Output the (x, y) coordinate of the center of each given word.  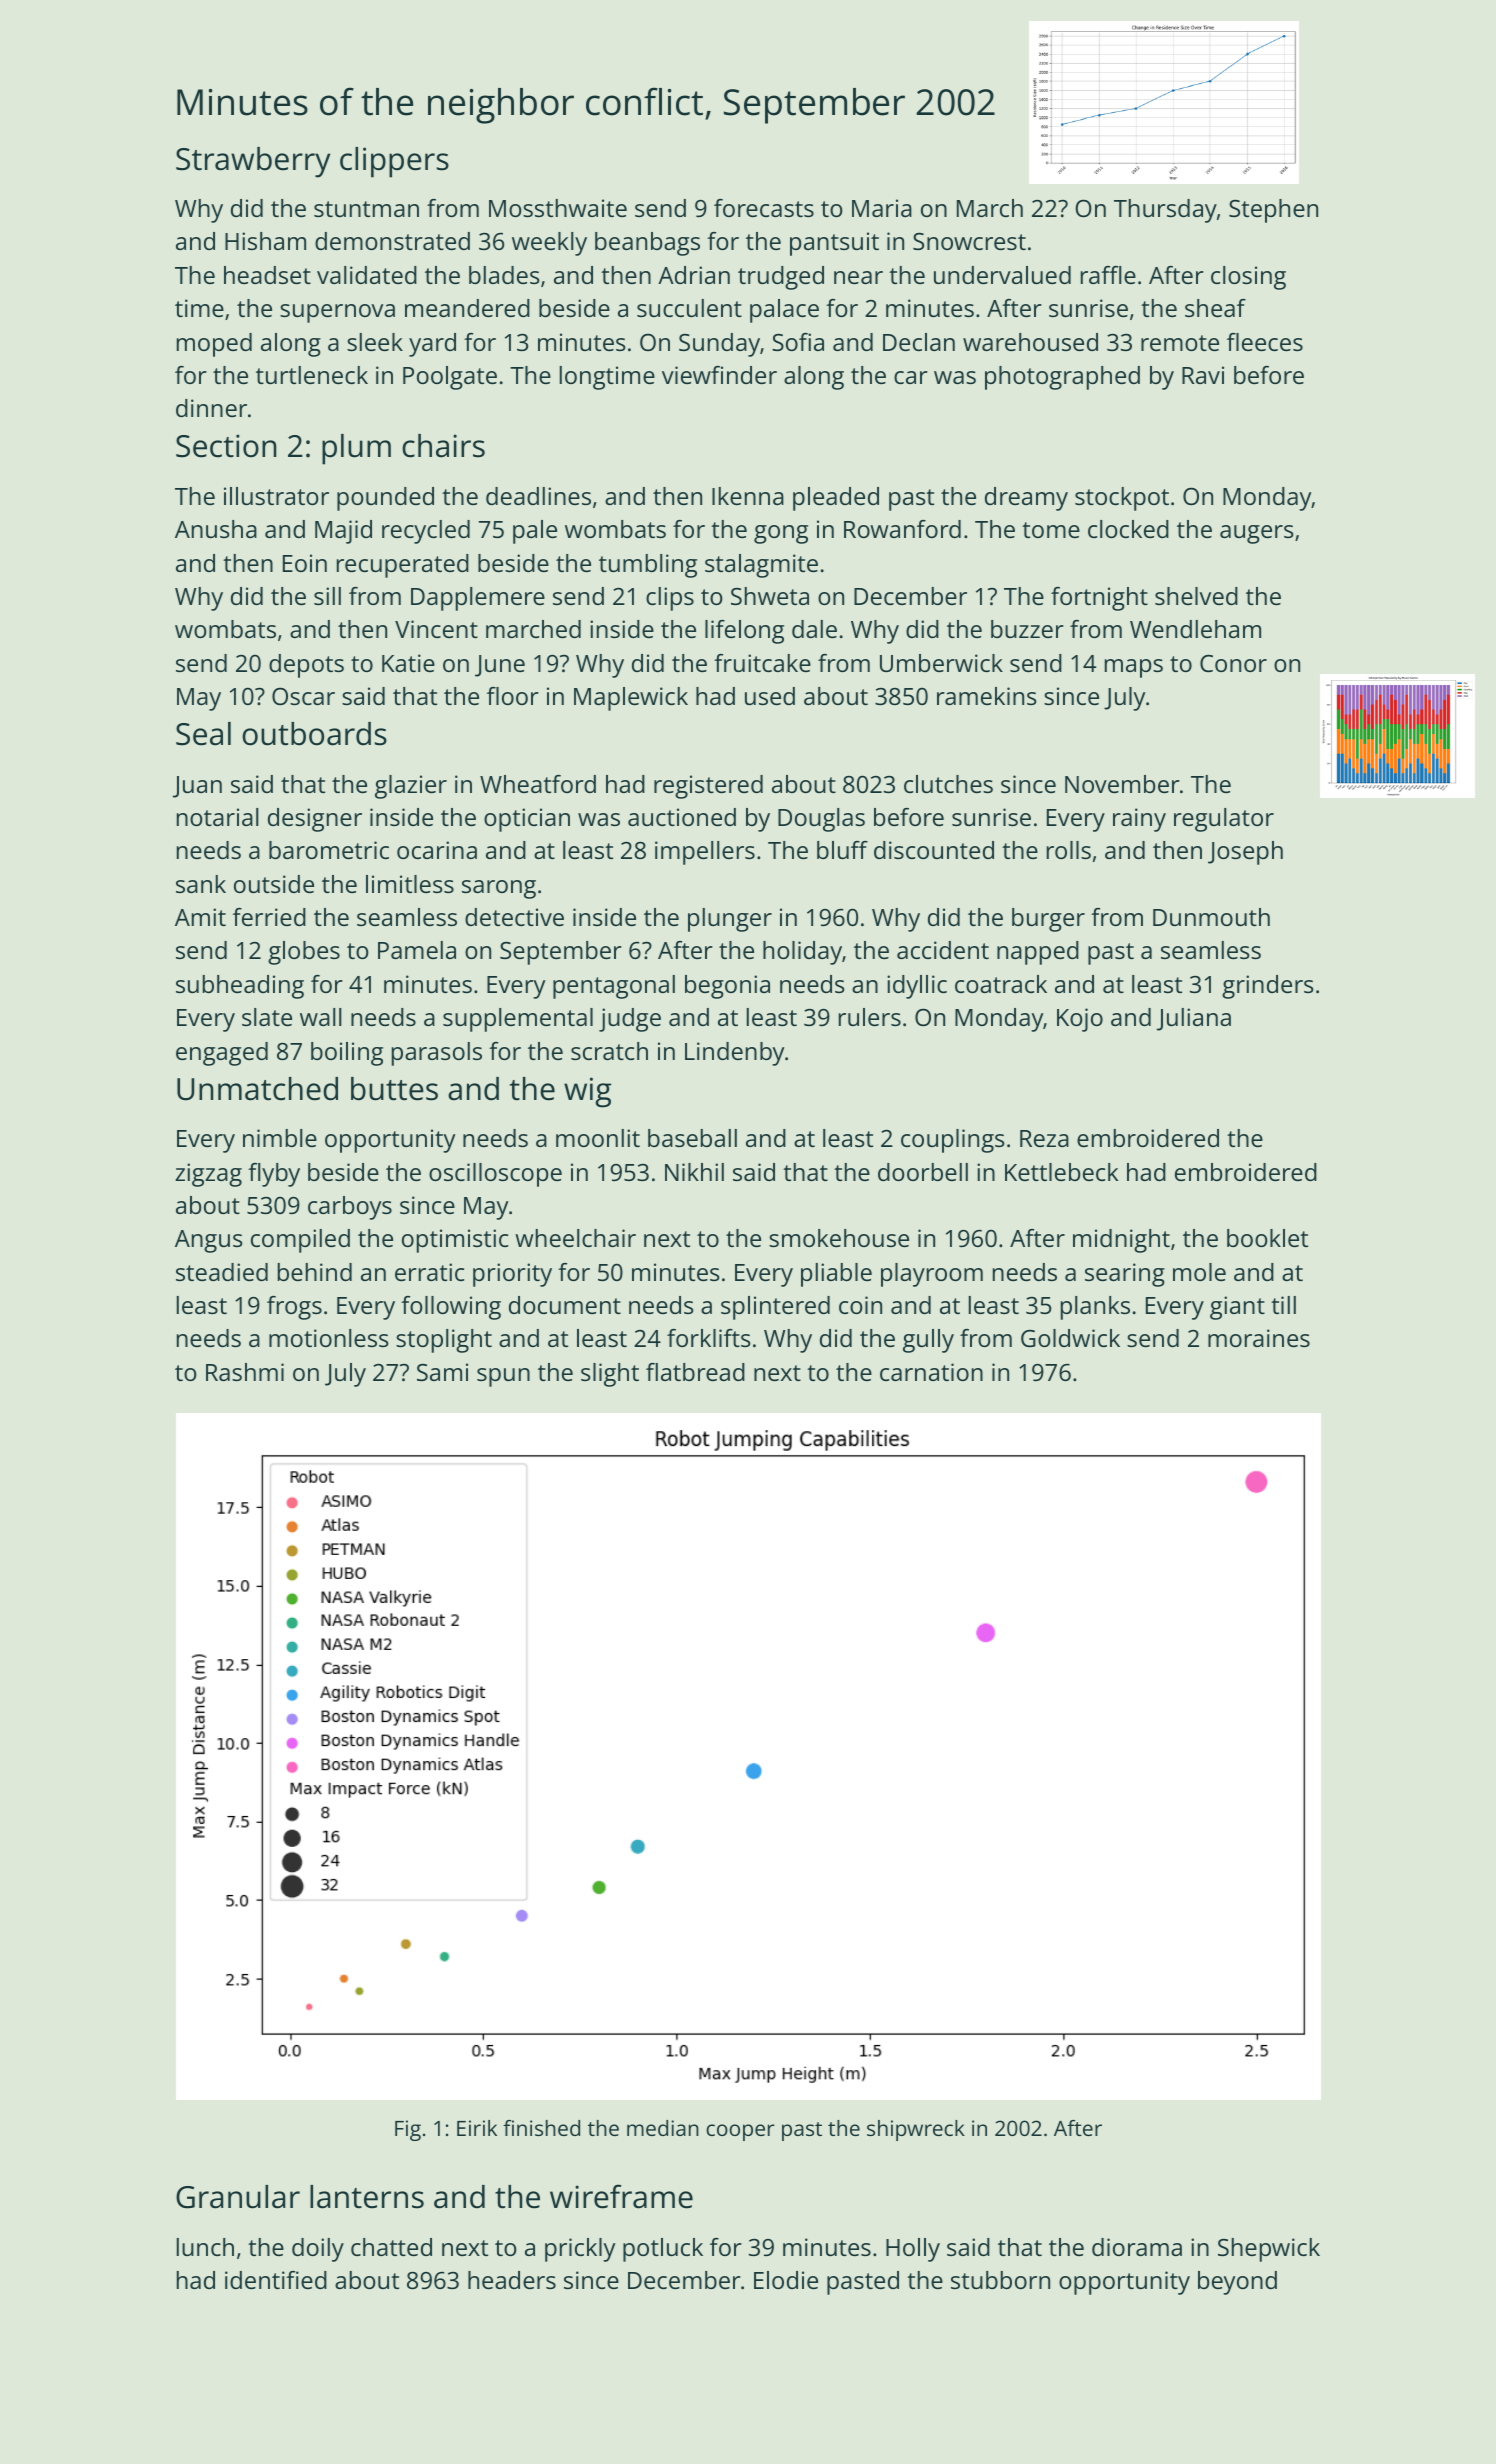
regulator (1224, 820)
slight (610, 1375)
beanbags (647, 244)
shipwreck (916, 2130)
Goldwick (1070, 1338)
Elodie (786, 2280)
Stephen (1273, 211)
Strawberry (253, 162)
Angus (209, 1241)
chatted (391, 2247)
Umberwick (941, 663)
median (663, 2128)
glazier (411, 787)
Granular (238, 2197)
